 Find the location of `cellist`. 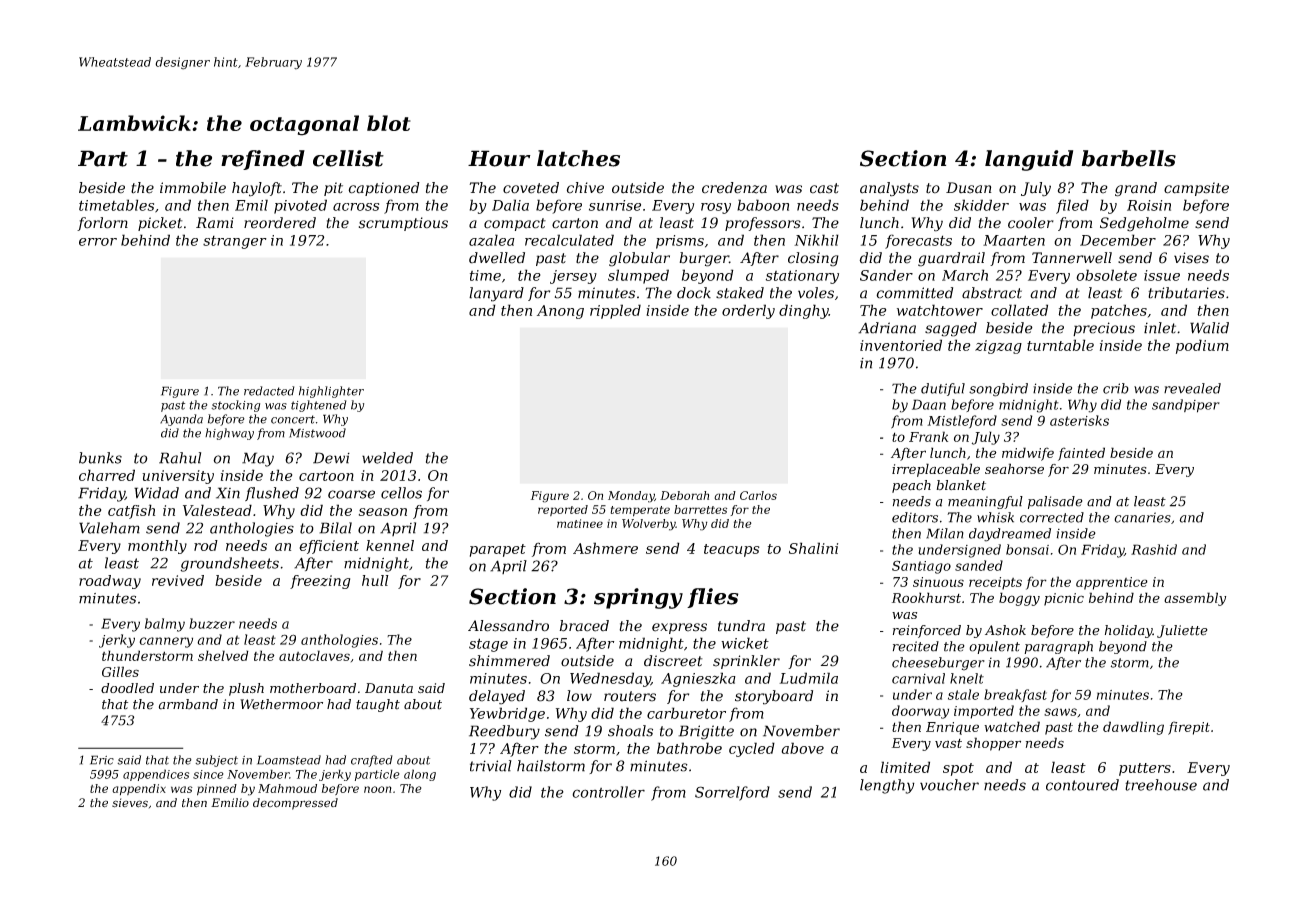

cellist is located at coordinates (348, 158).
